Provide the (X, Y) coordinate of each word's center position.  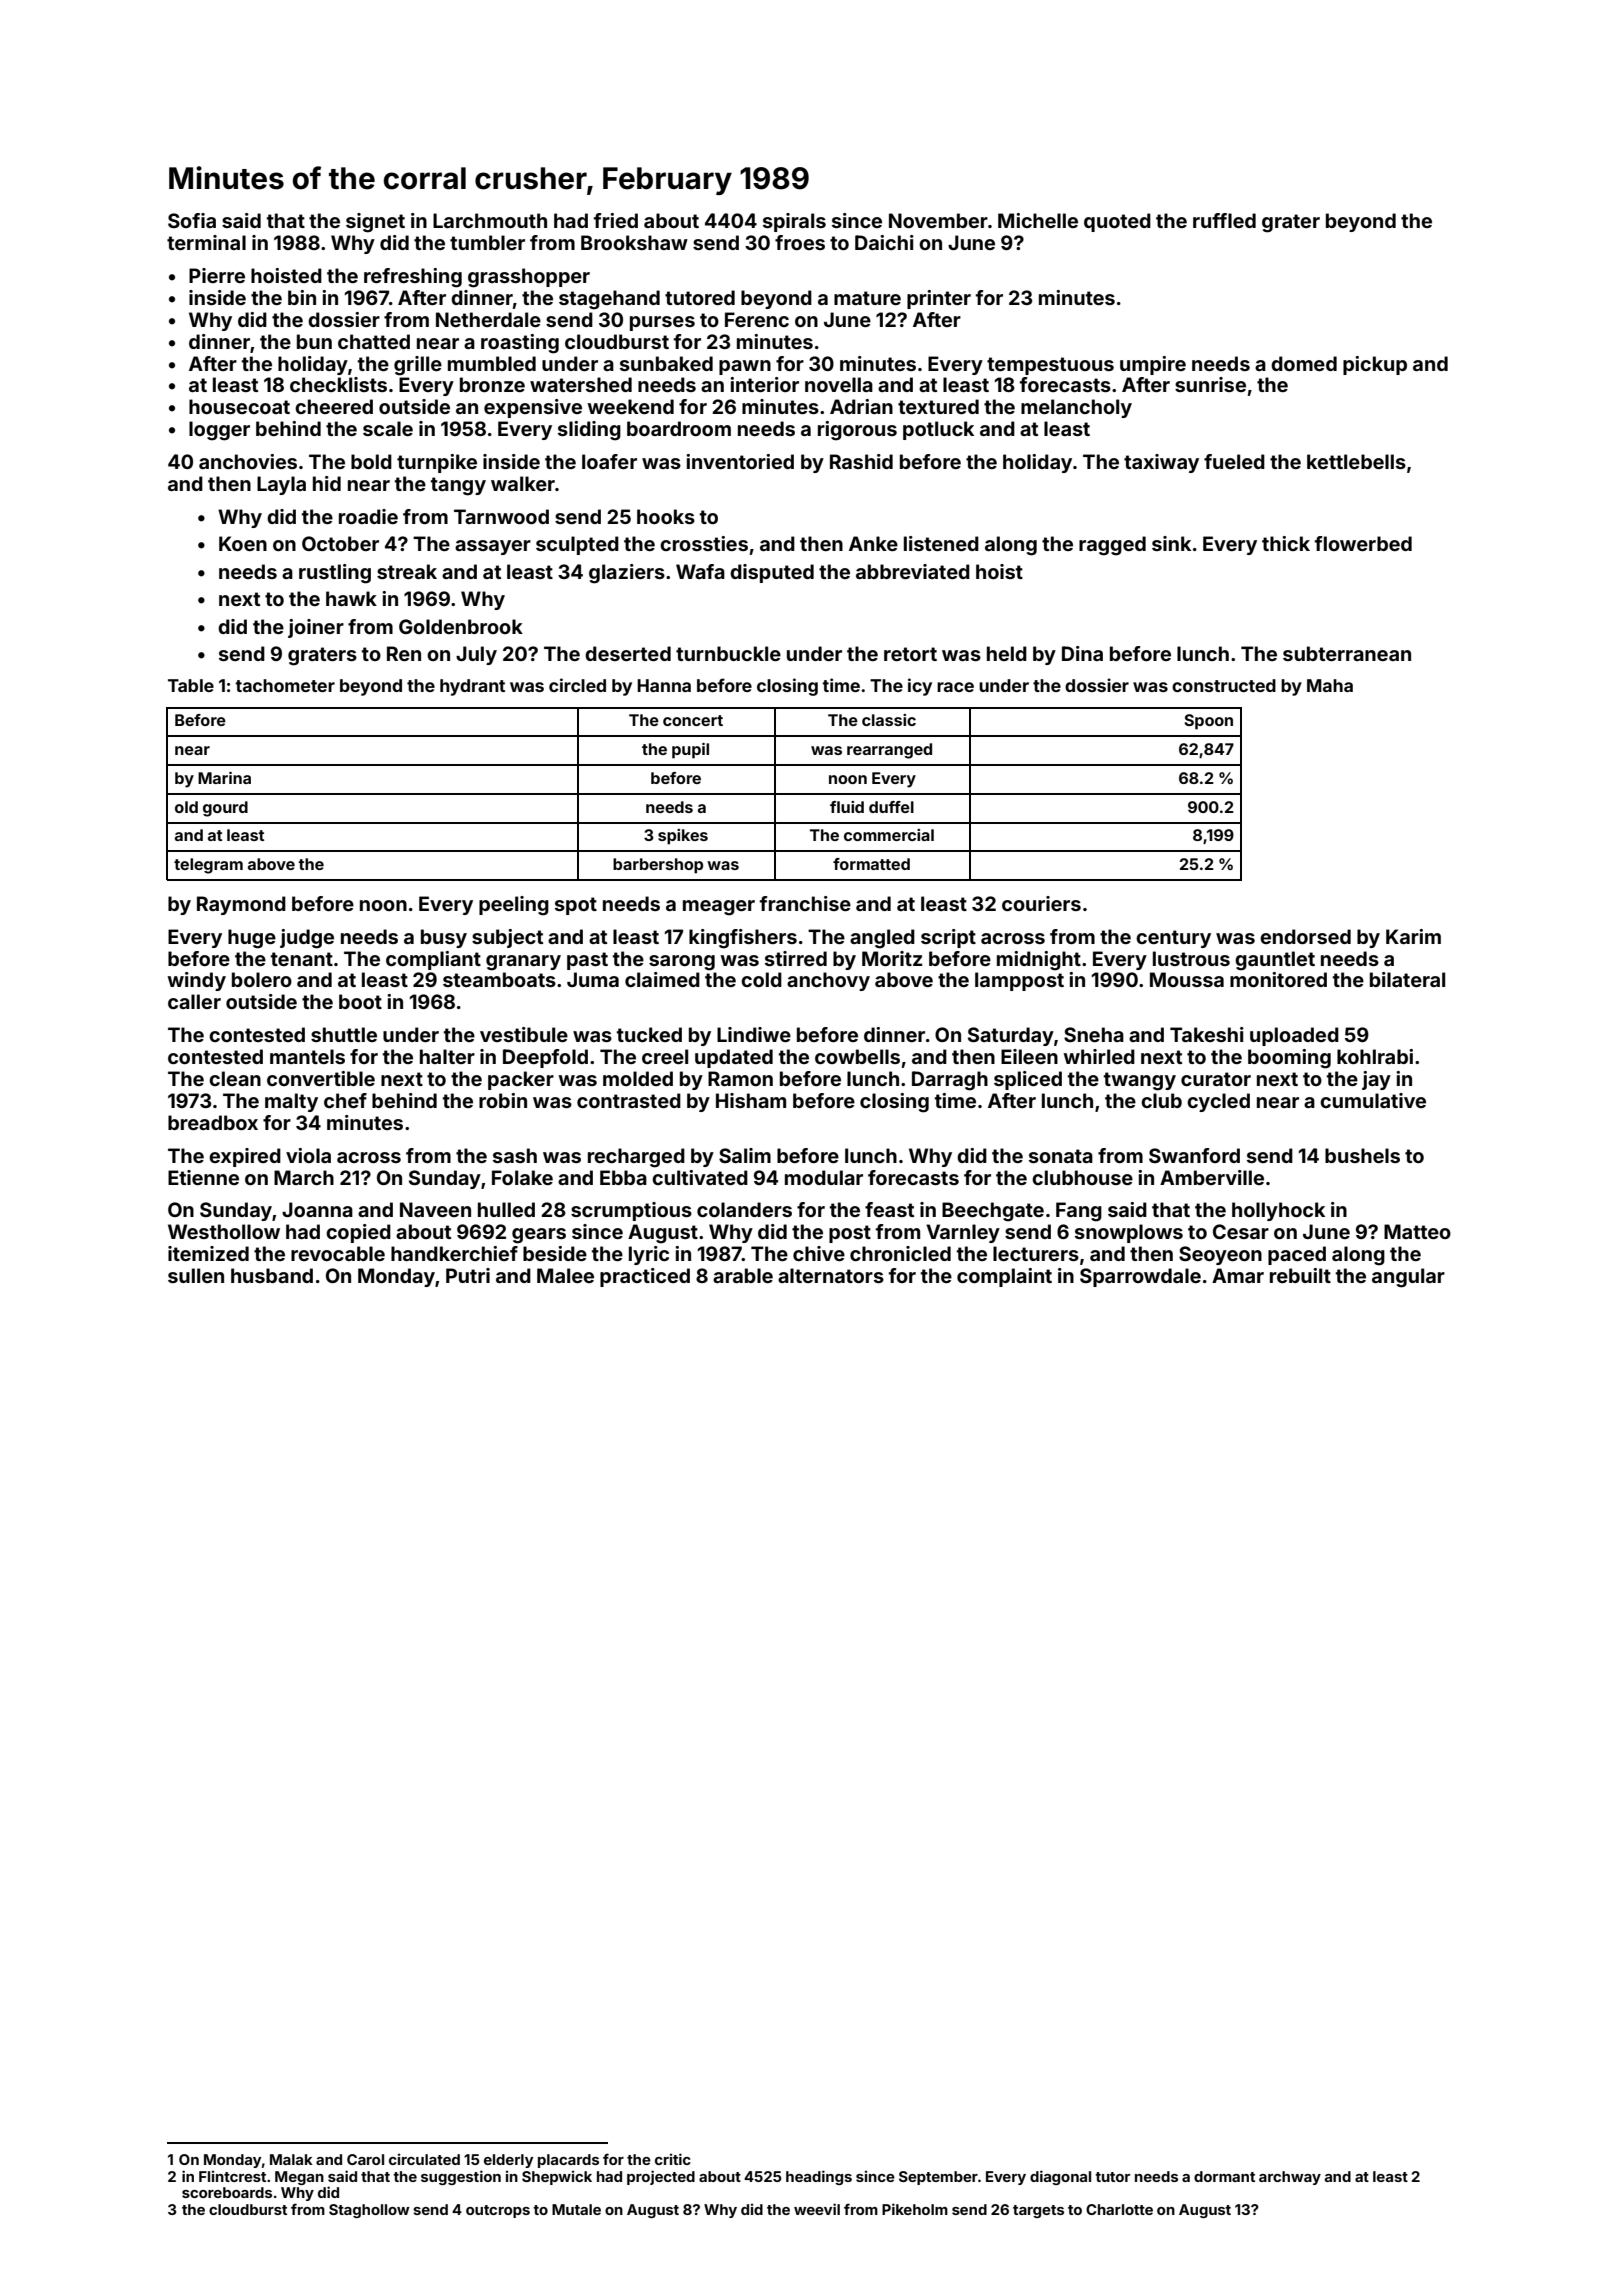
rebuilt (1300, 1275)
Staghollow (369, 2211)
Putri (468, 1275)
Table (191, 685)
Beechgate (993, 1212)
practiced (645, 1277)
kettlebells (1356, 461)
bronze (492, 384)
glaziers (627, 574)
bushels (1362, 1155)
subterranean (1347, 653)
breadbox (213, 1122)
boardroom (679, 428)
